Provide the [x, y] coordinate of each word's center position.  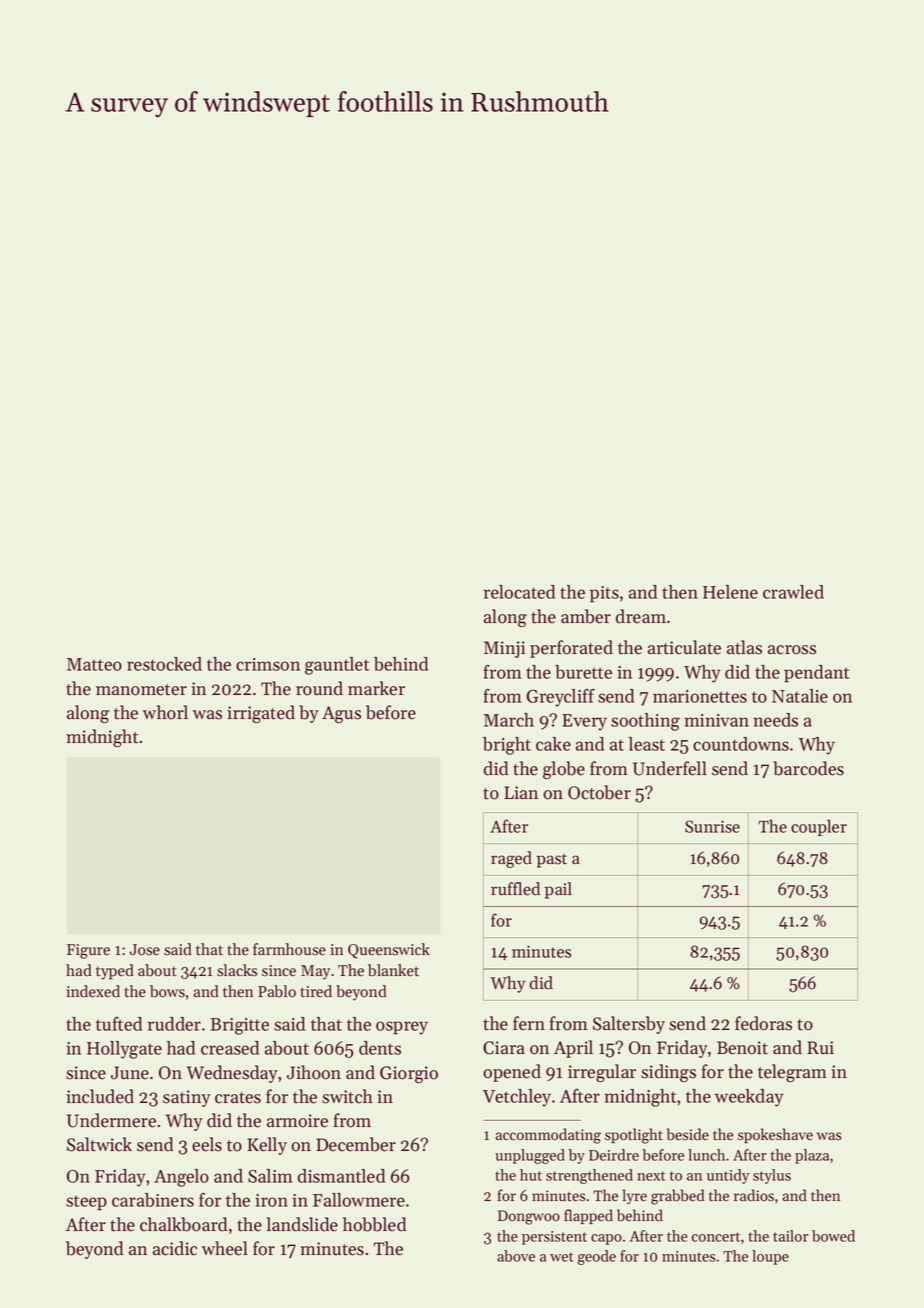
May [315, 972]
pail [558, 890]
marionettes [700, 696]
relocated [519, 592]
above [516, 1256]
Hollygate [124, 1050]
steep [86, 1203]
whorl [165, 712]
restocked [164, 664]
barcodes [808, 768]
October [599, 792]
